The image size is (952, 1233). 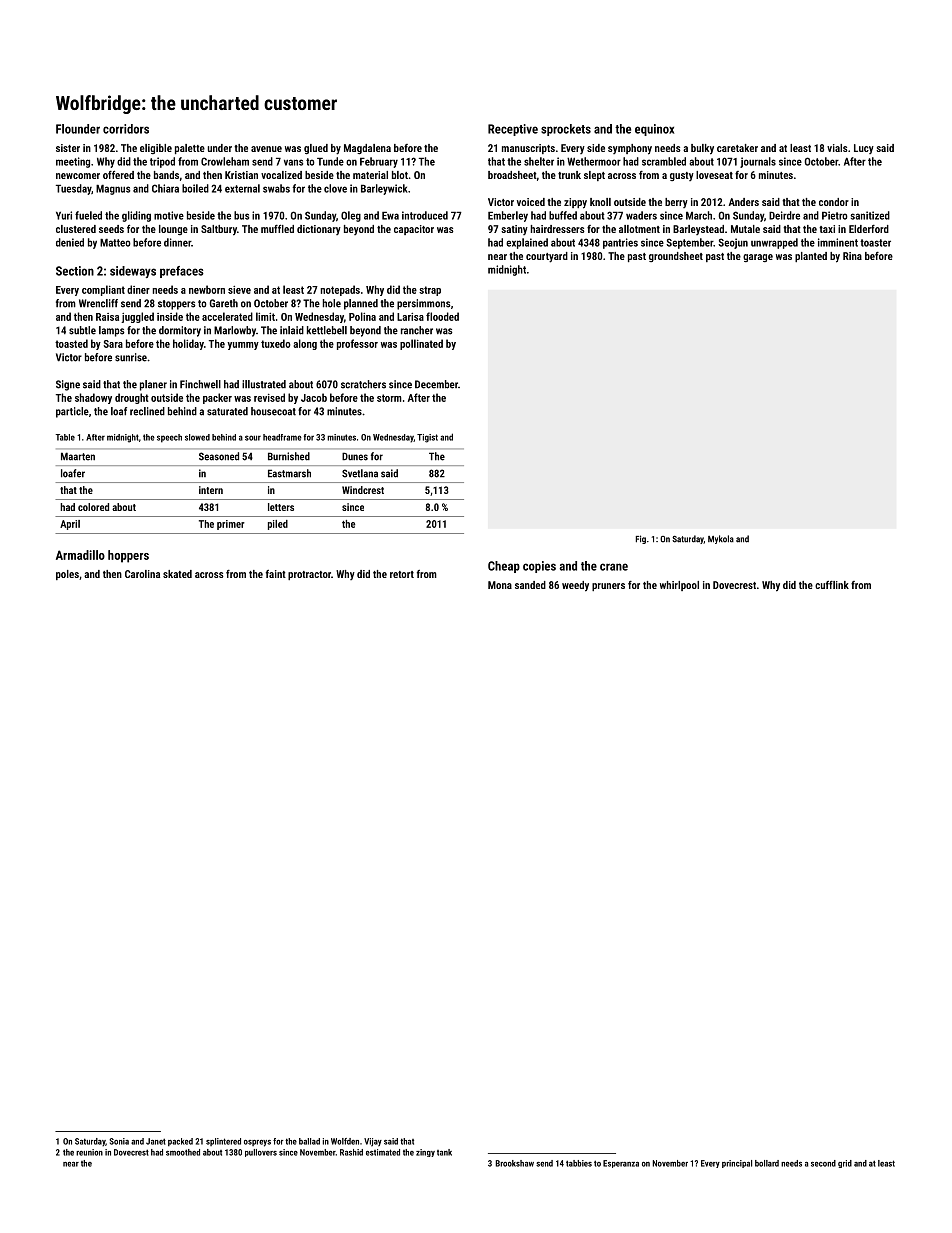 I want to click on Brookshaw, so click(x=514, y=1163).
